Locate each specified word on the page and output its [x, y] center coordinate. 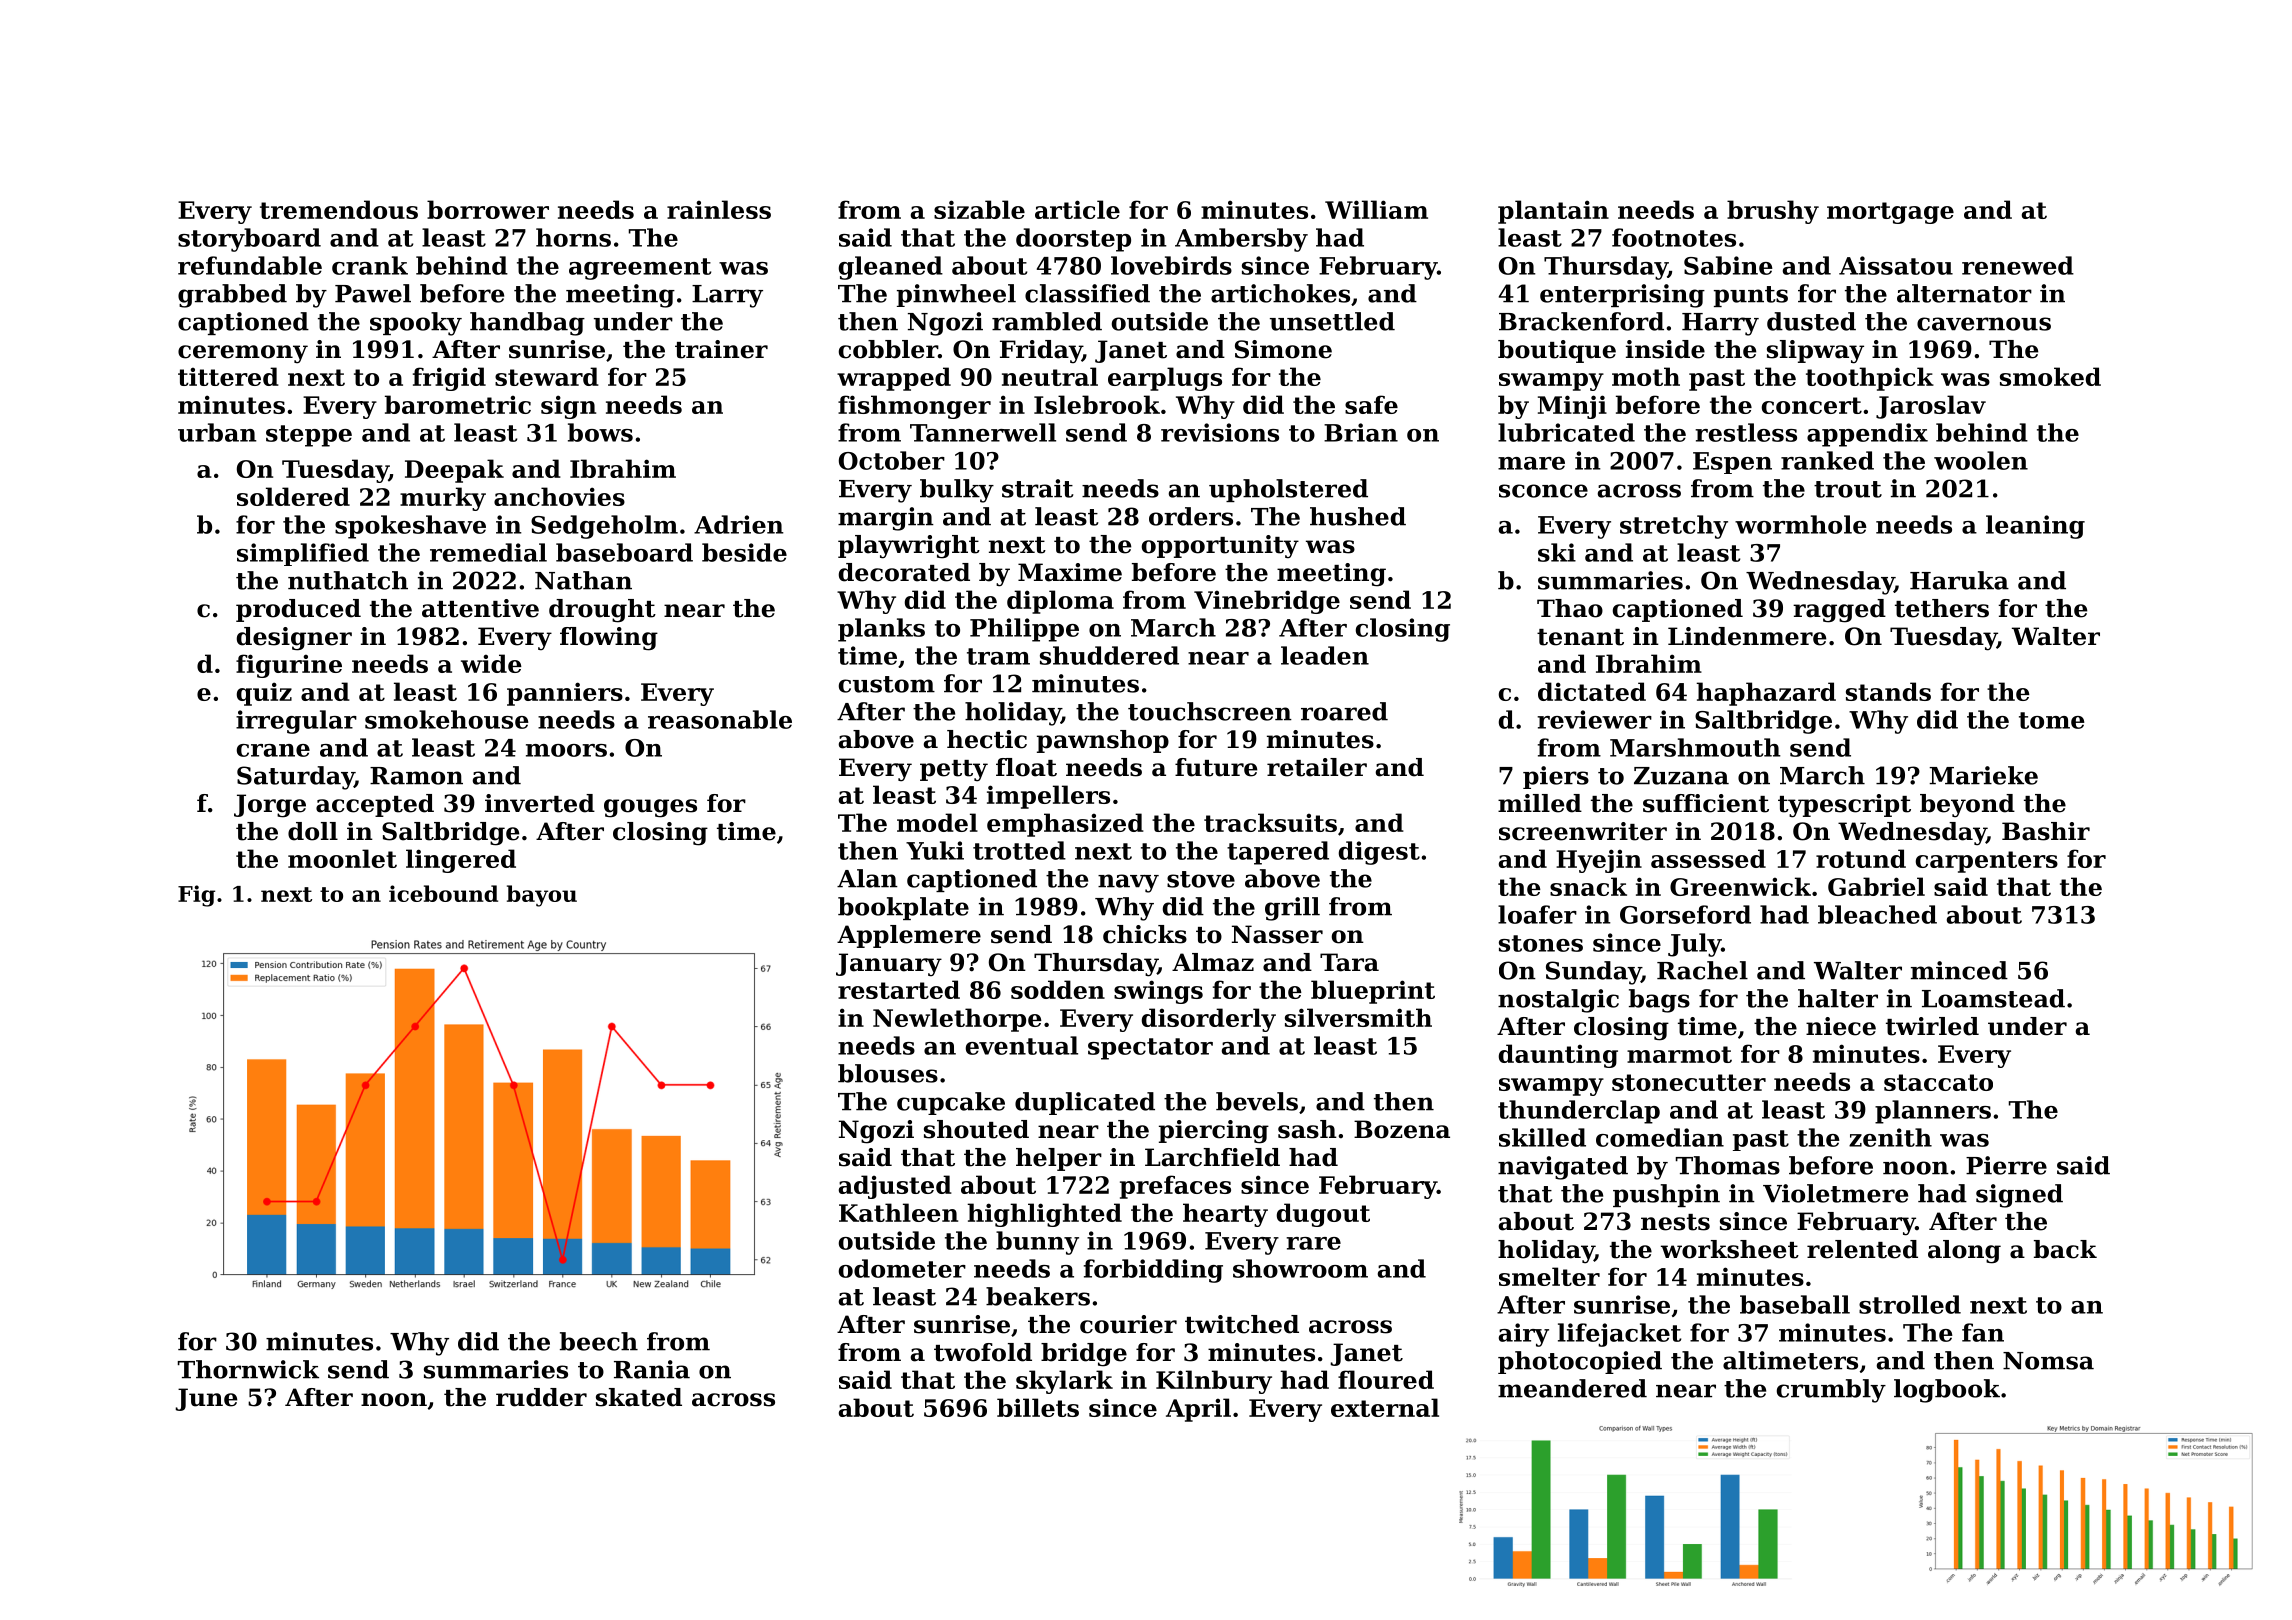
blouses [888, 1073]
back [2065, 1249]
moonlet [342, 858]
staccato [1938, 1082]
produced [298, 610]
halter [1838, 998]
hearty [1225, 1215]
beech [599, 1341]
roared [1344, 711]
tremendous [339, 209]
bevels [1257, 1101]
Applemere [909, 936]
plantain [1553, 212]
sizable [979, 209]
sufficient [1706, 803]
